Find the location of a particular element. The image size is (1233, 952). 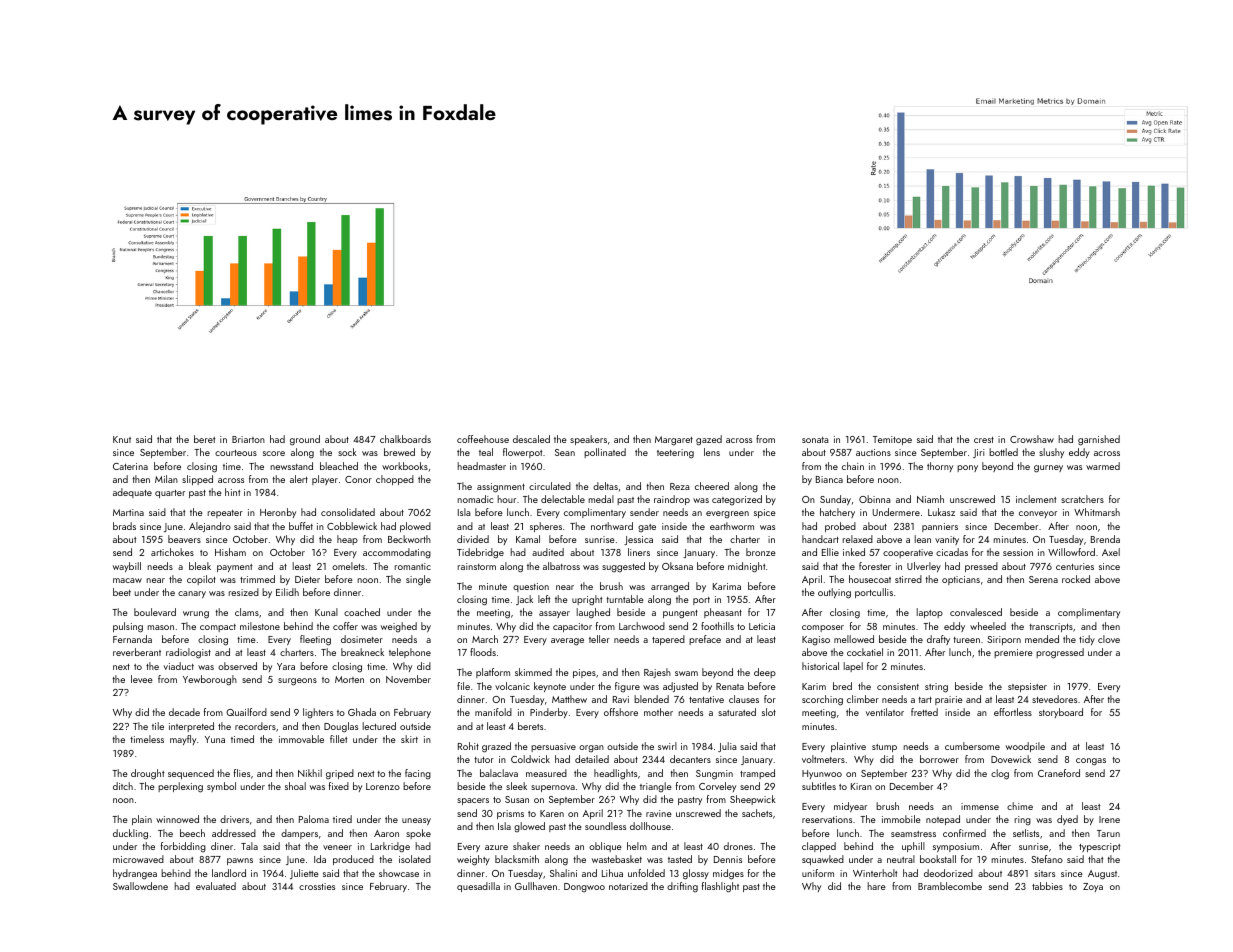

platform is located at coordinates (493, 673).
